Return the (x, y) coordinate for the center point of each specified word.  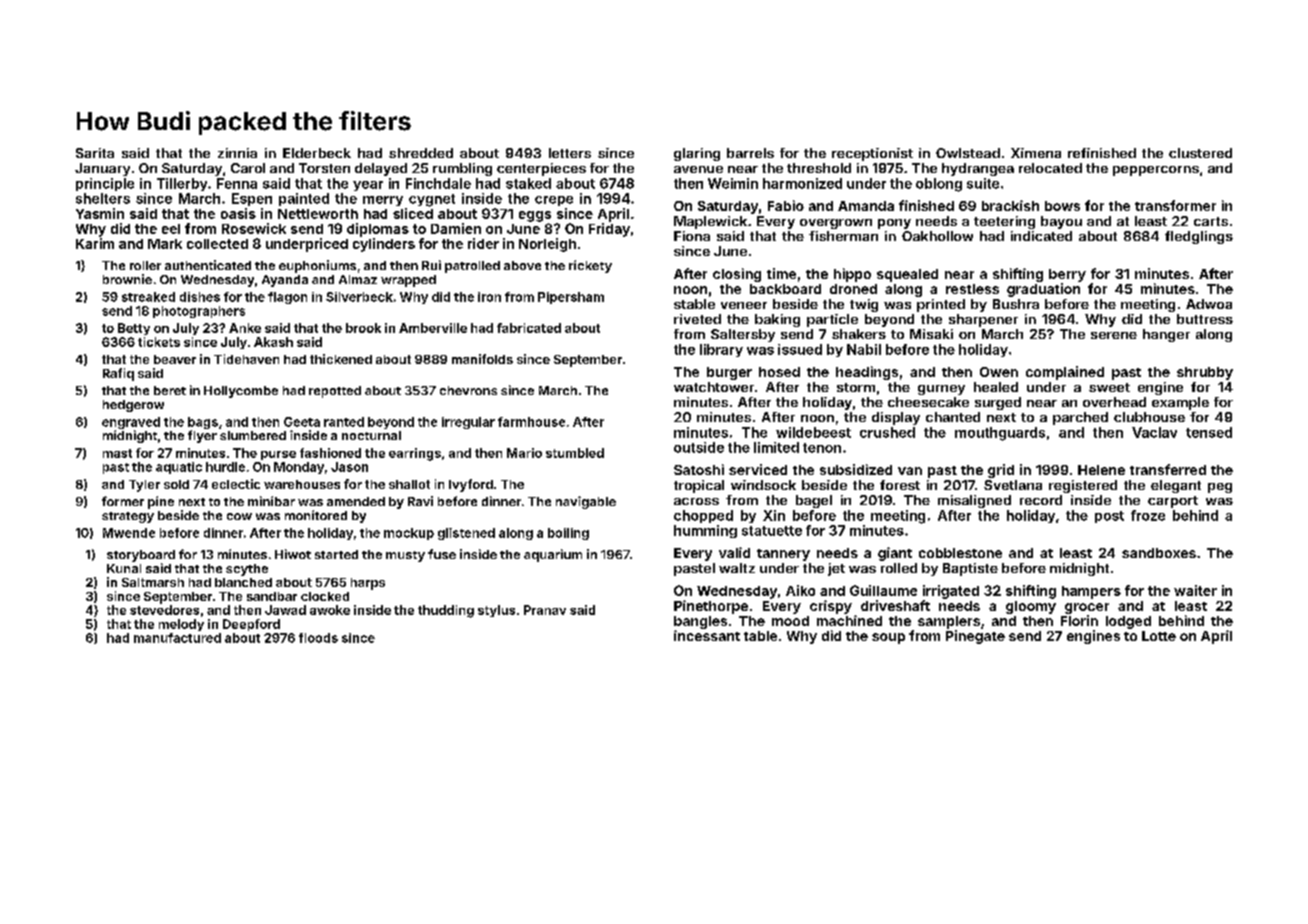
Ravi (420, 501)
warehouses (302, 484)
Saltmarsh (153, 582)
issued (800, 349)
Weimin (733, 183)
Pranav (545, 610)
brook (363, 328)
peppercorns (1156, 171)
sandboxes (1159, 553)
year (368, 186)
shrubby (1205, 373)
